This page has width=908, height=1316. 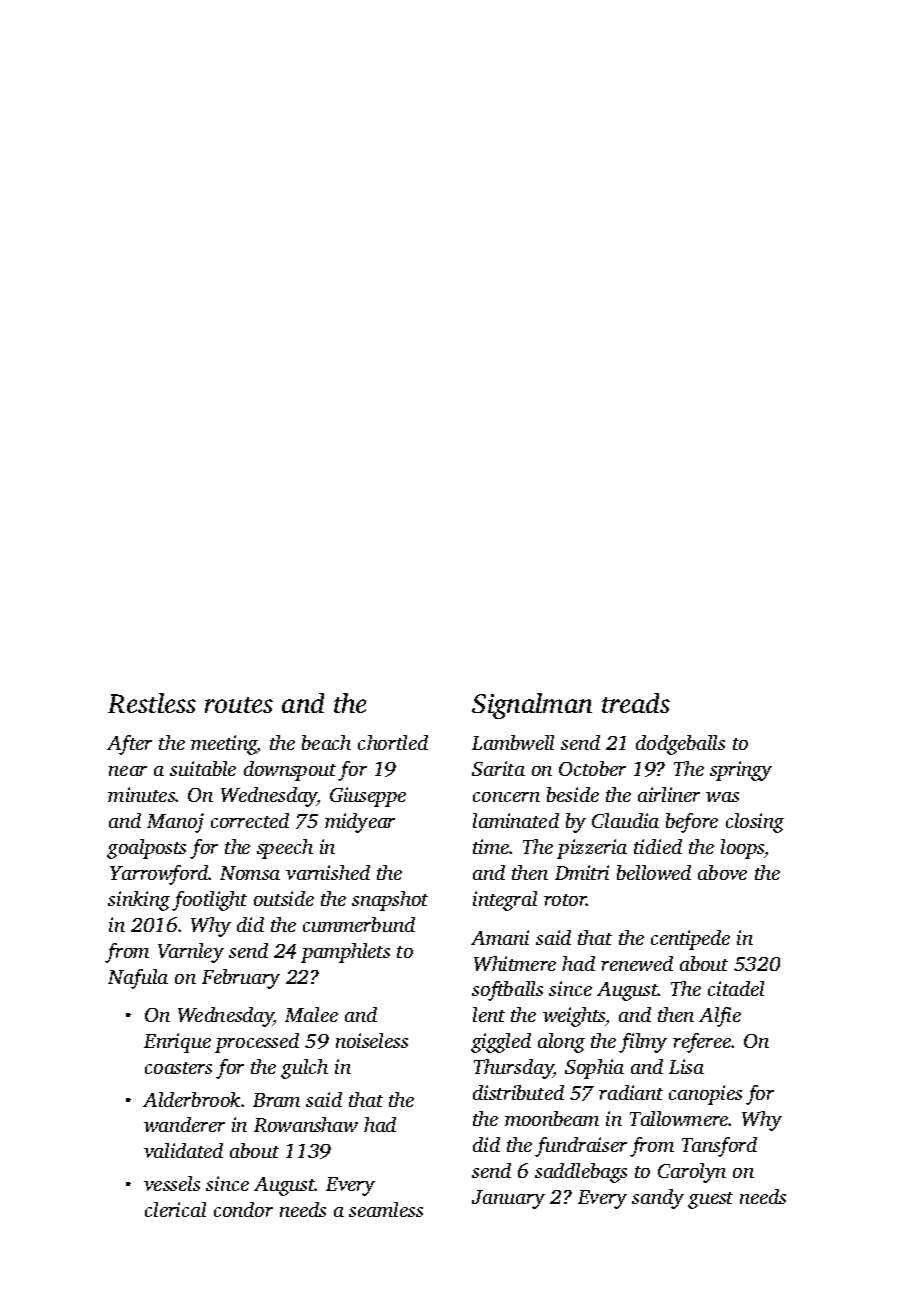 What do you see at coordinates (505, 901) in the page?
I see `integral` at bounding box center [505, 901].
